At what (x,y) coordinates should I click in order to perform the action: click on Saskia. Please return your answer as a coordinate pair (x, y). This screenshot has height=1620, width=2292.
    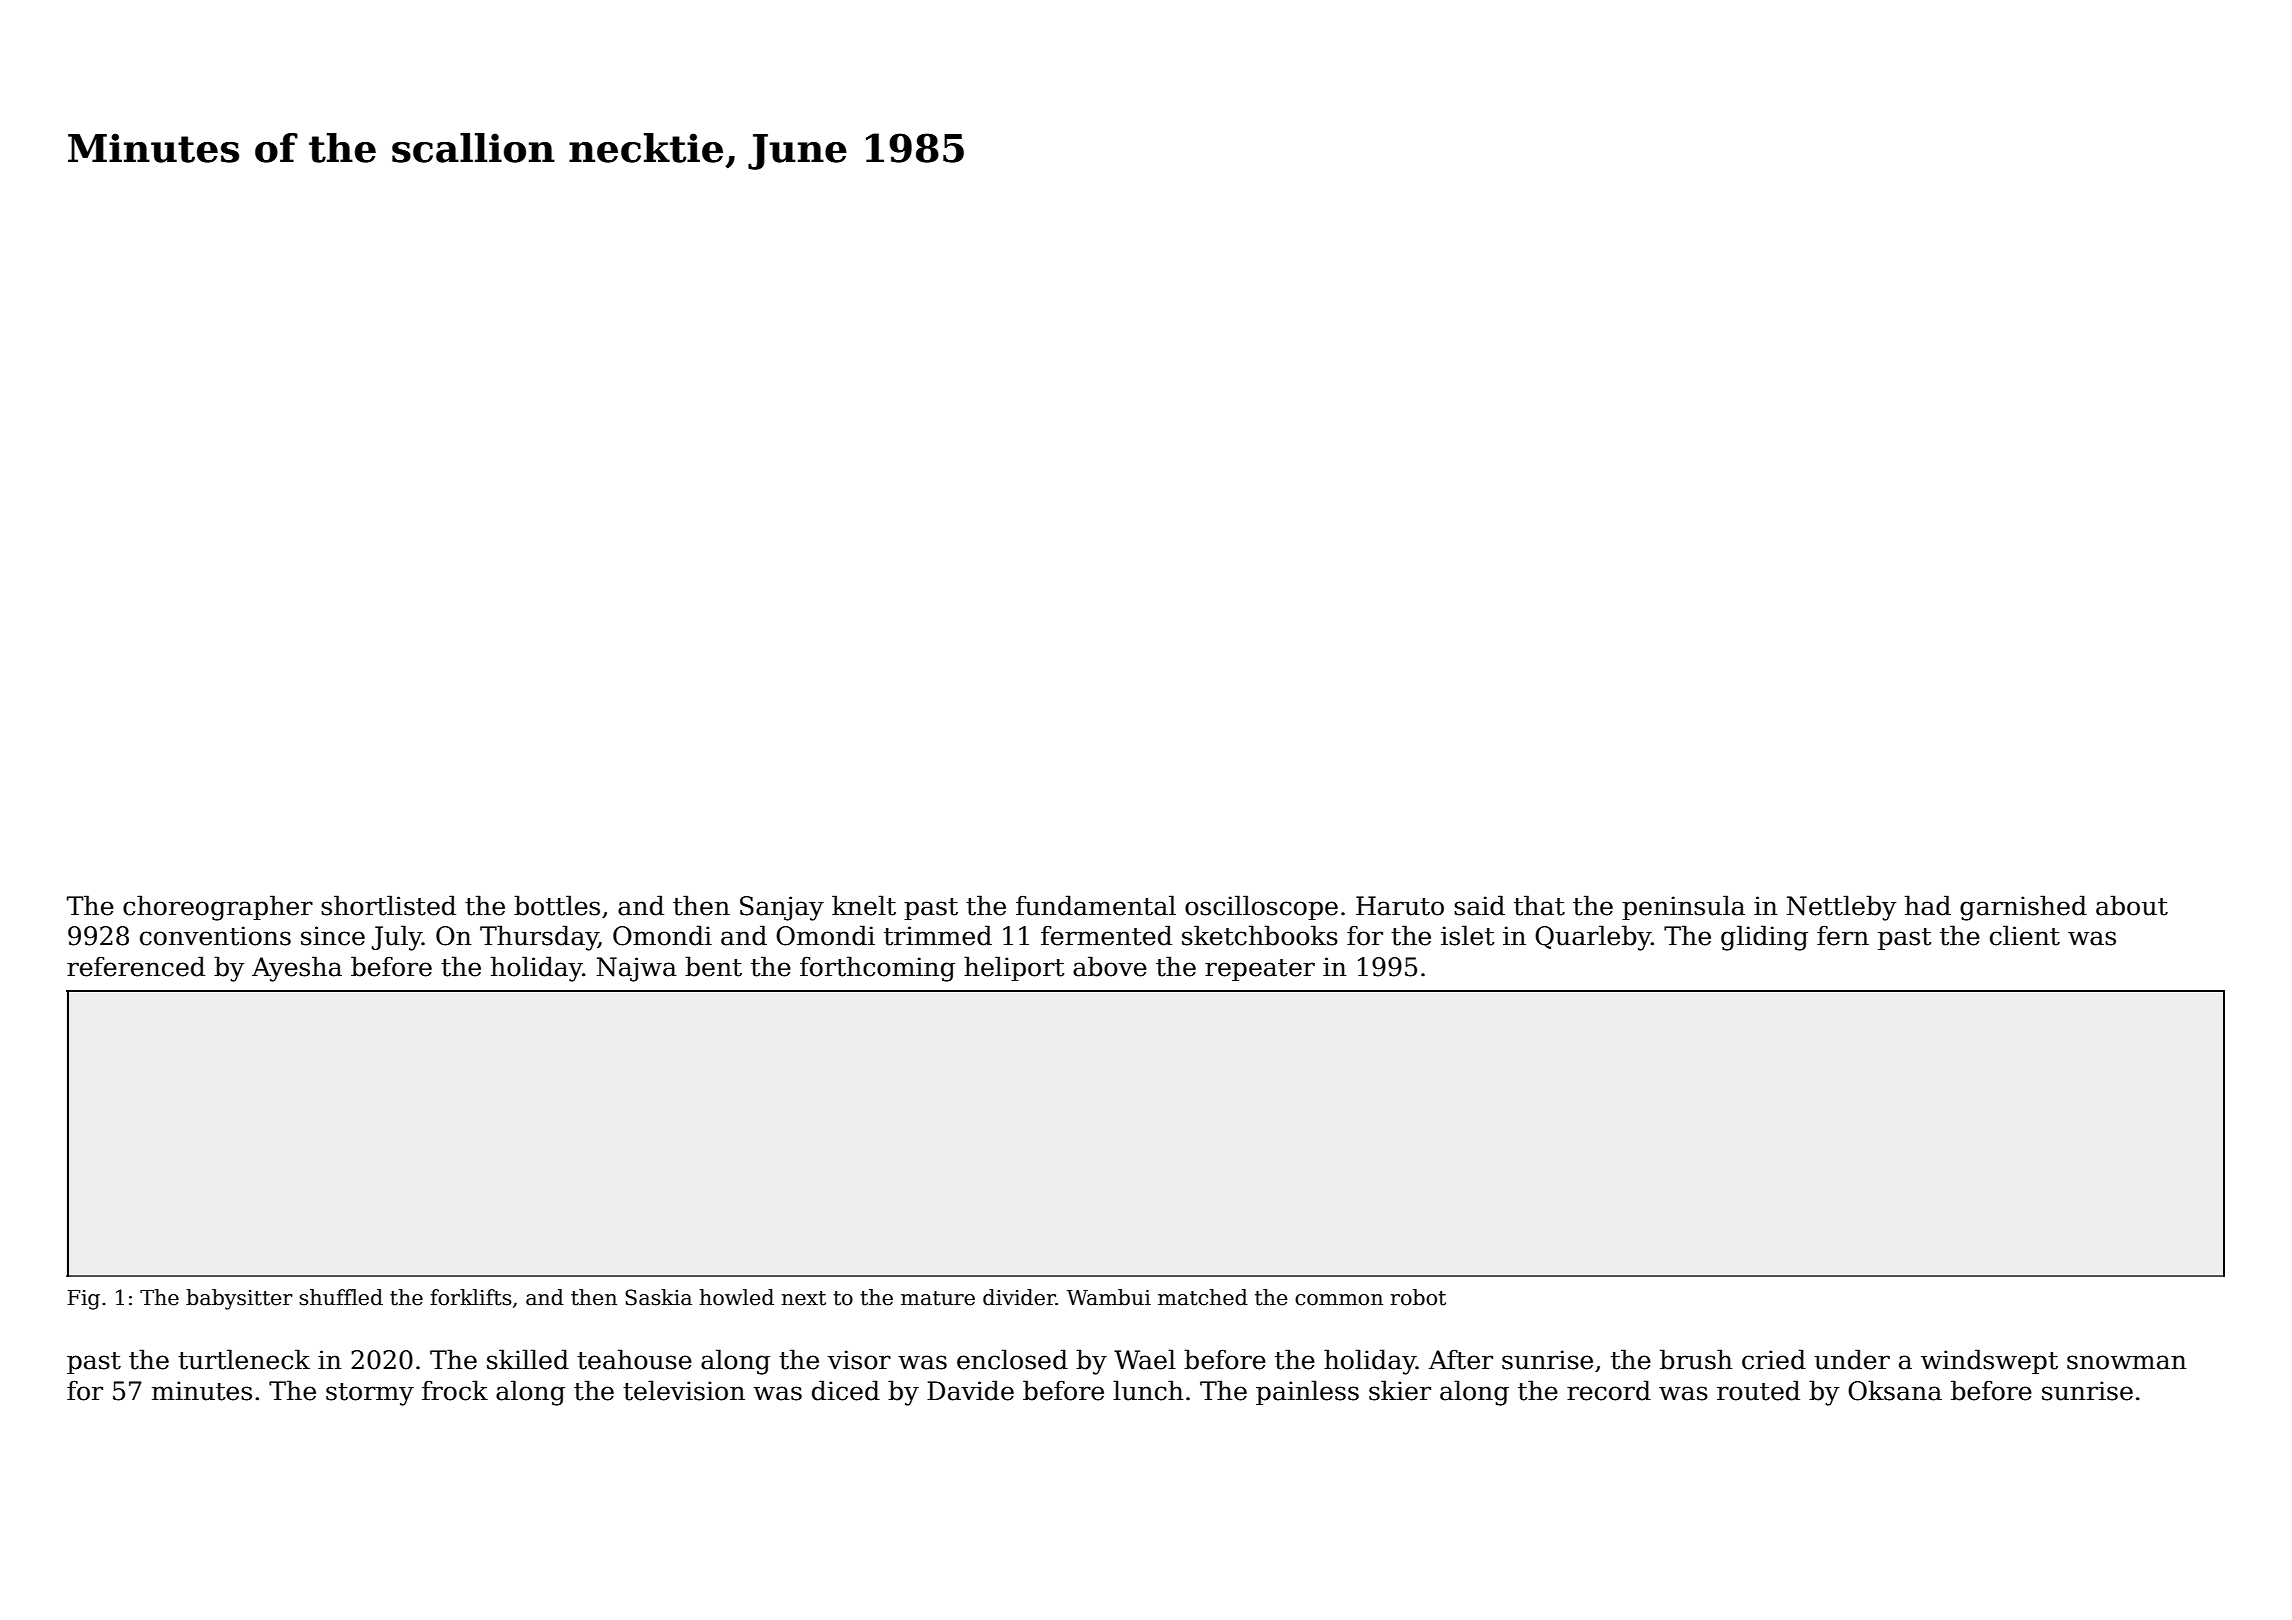
    Looking at the image, I should click on (658, 1297).
